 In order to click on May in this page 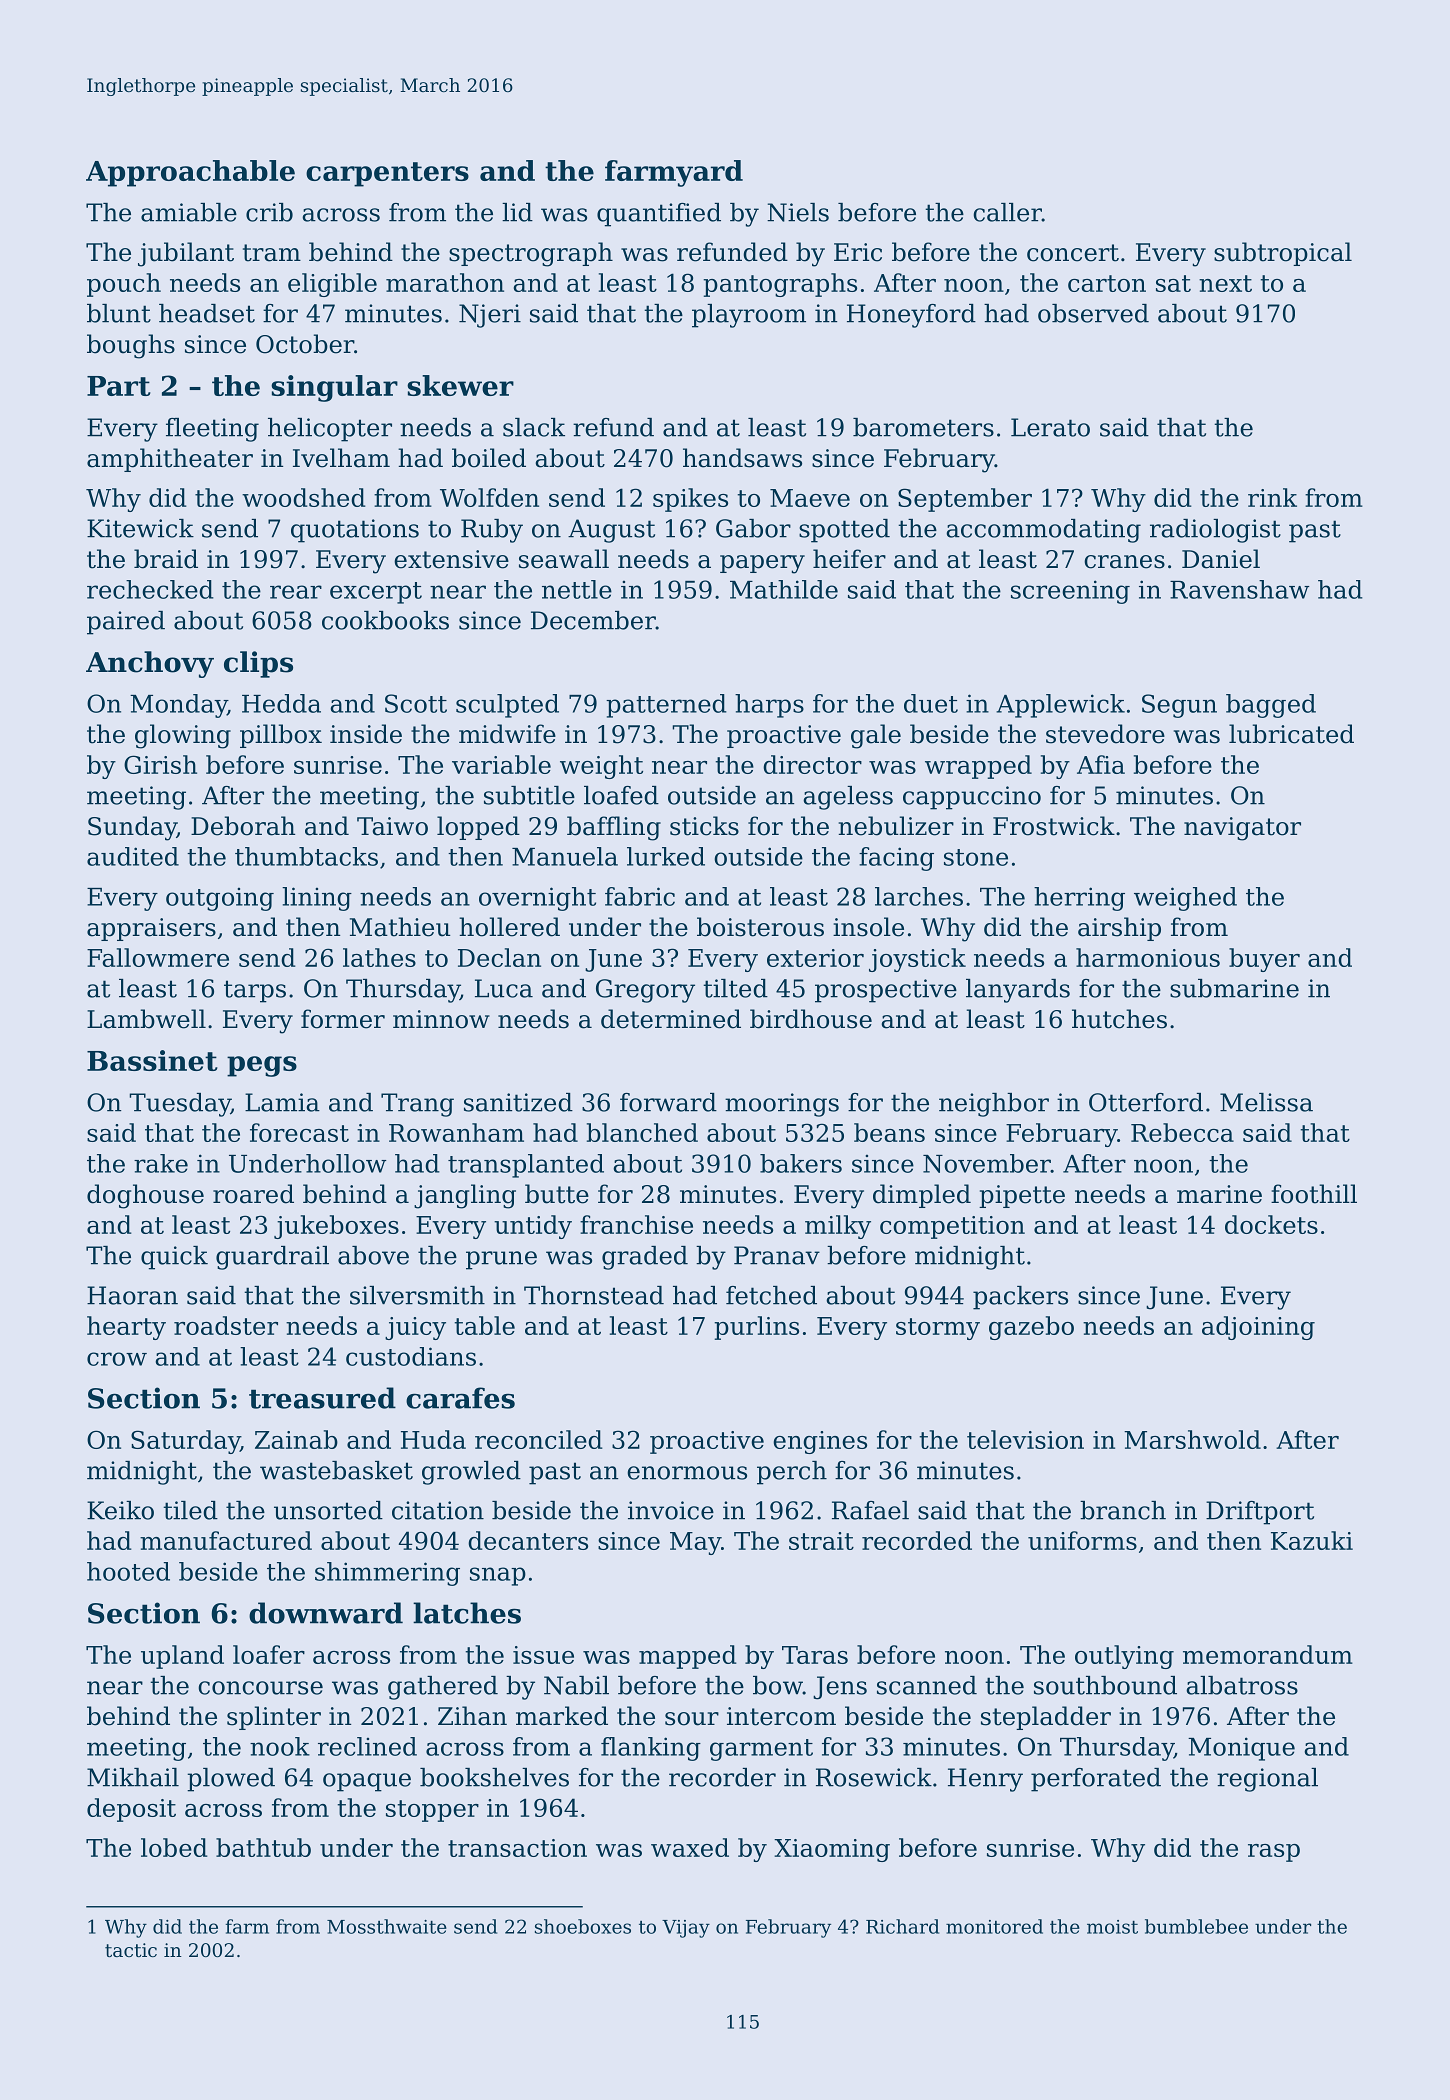, I will do `click(695, 1543)`.
